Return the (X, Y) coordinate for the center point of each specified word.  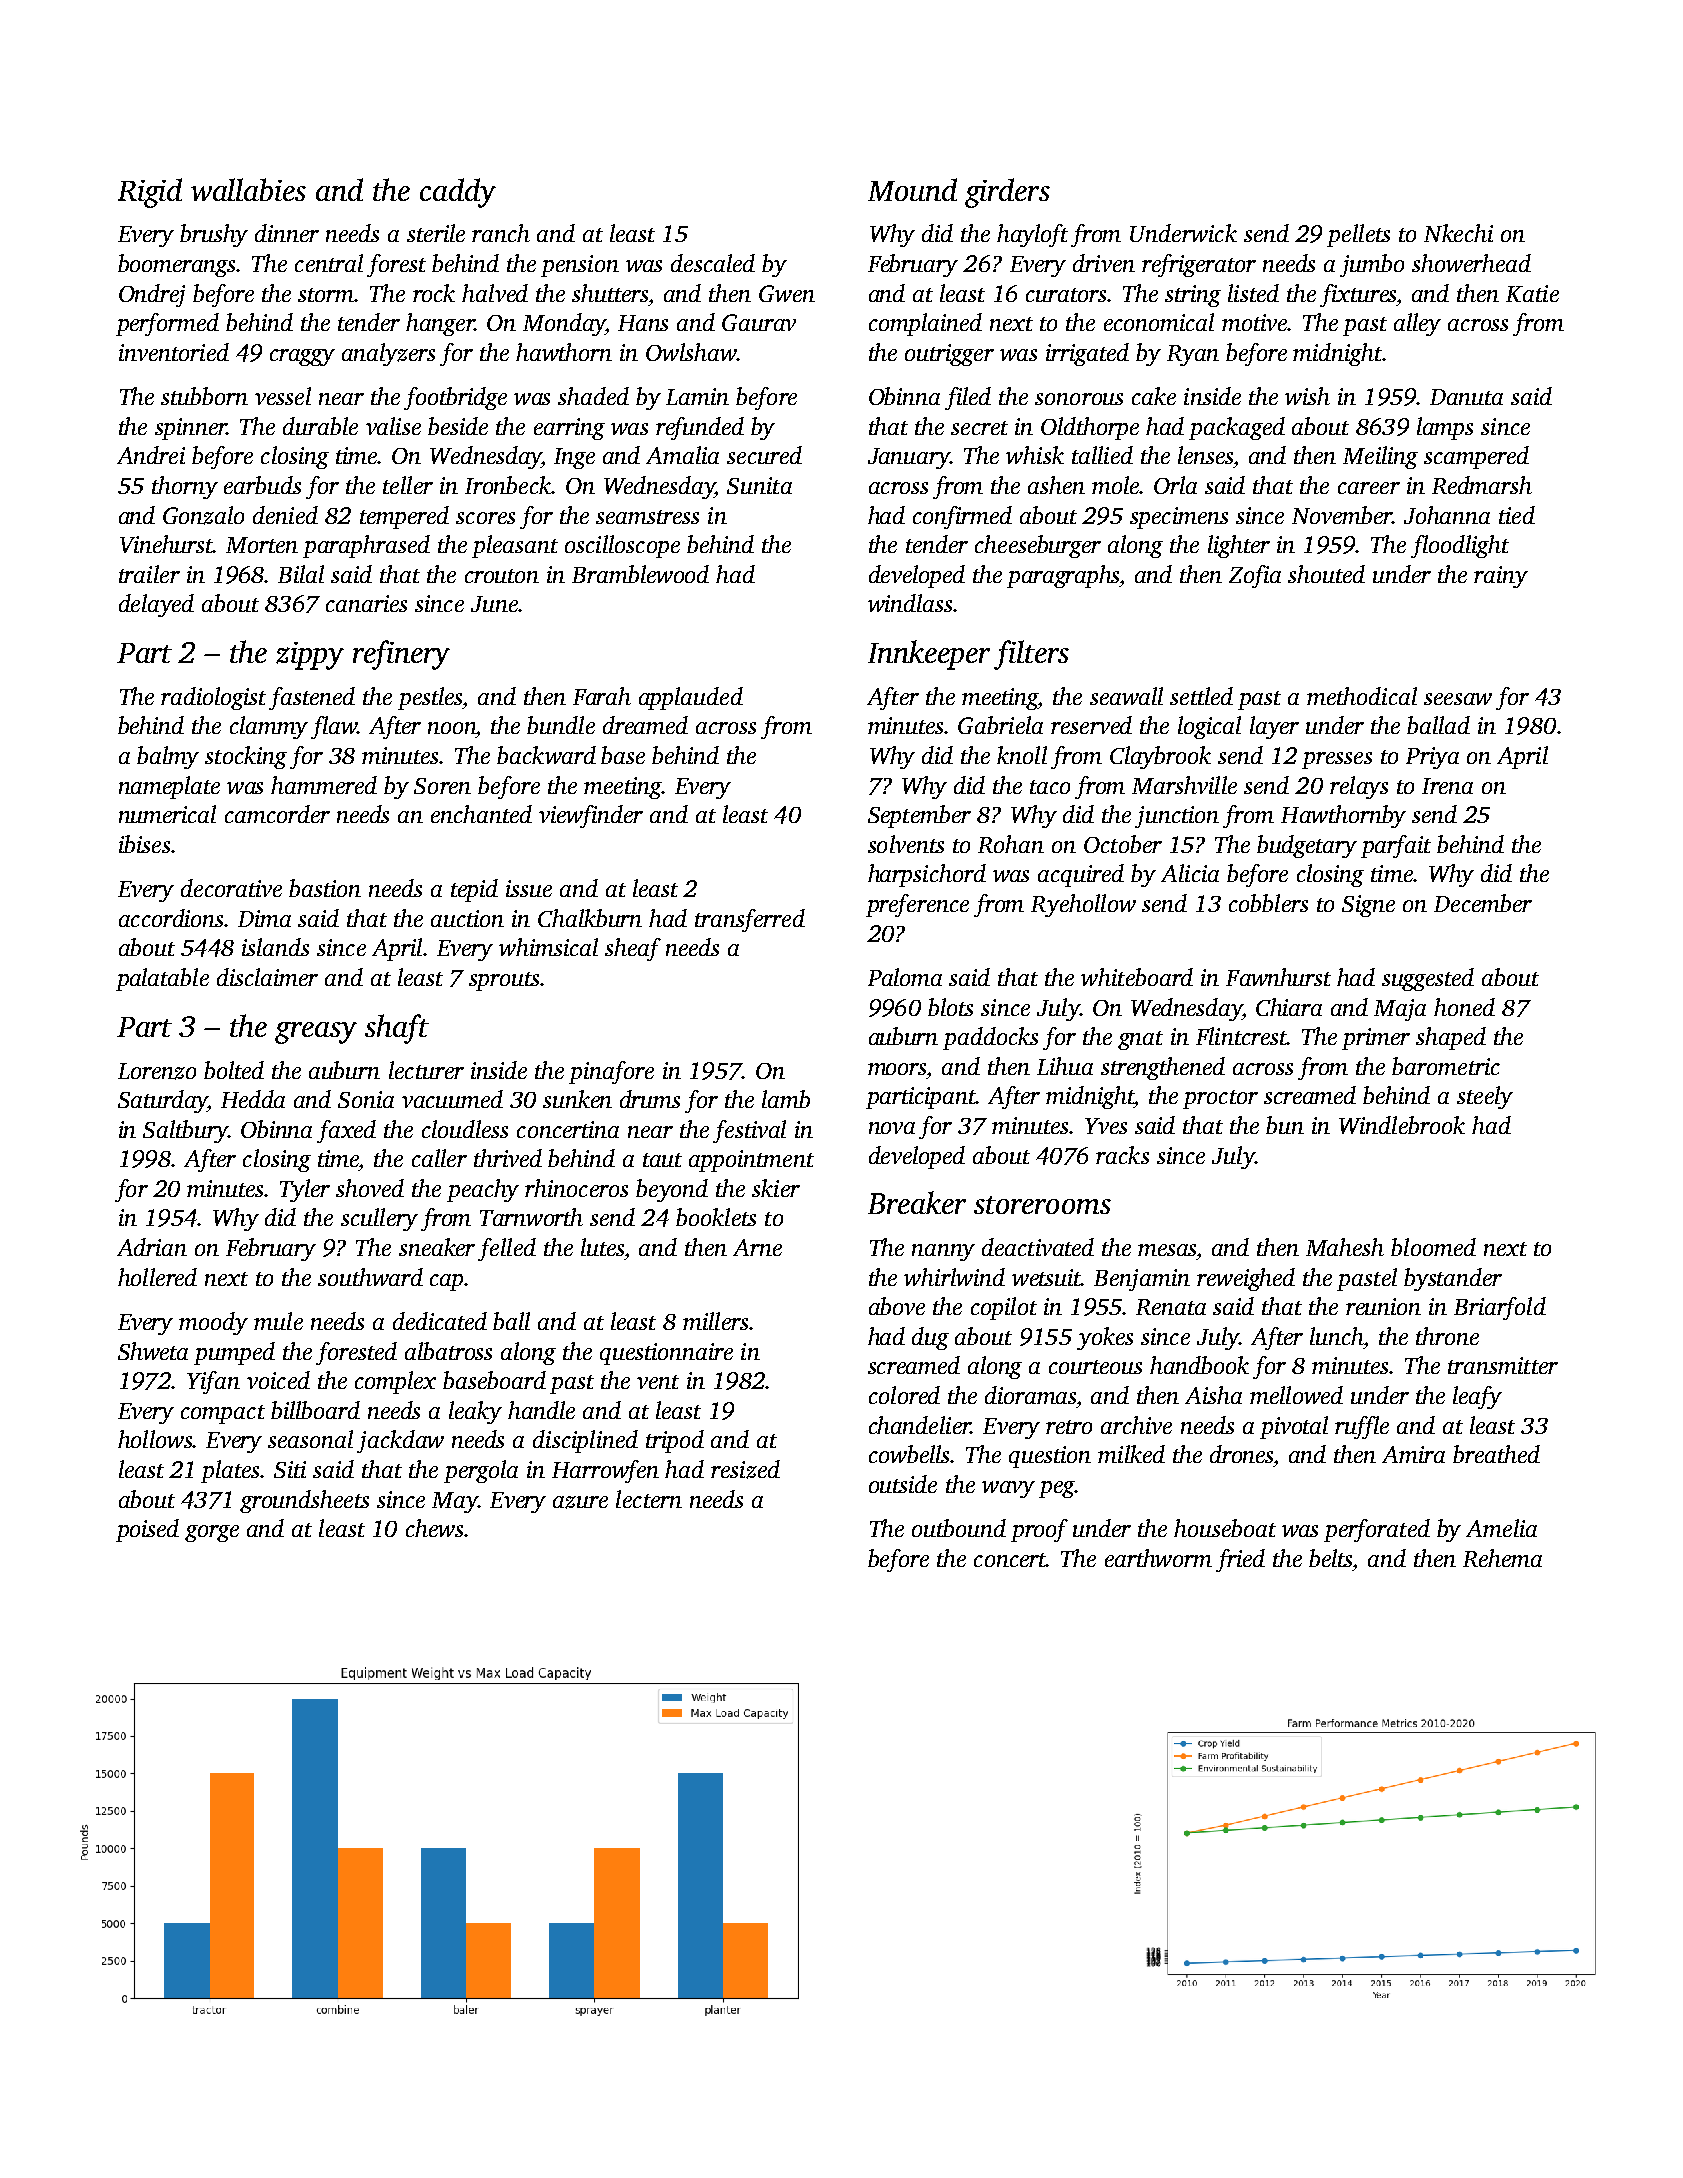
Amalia (682, 455)
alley (1417, 324)
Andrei (151, 455)
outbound (959, 1528)
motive (1255, 322)
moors (897, 1069)
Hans (643, 323)
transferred (750, 920)
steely (1485, 1097)
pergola (481, 1471)
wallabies (248, 189)
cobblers (1268, 903)
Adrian (152, 1247)
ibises (144, 844)
